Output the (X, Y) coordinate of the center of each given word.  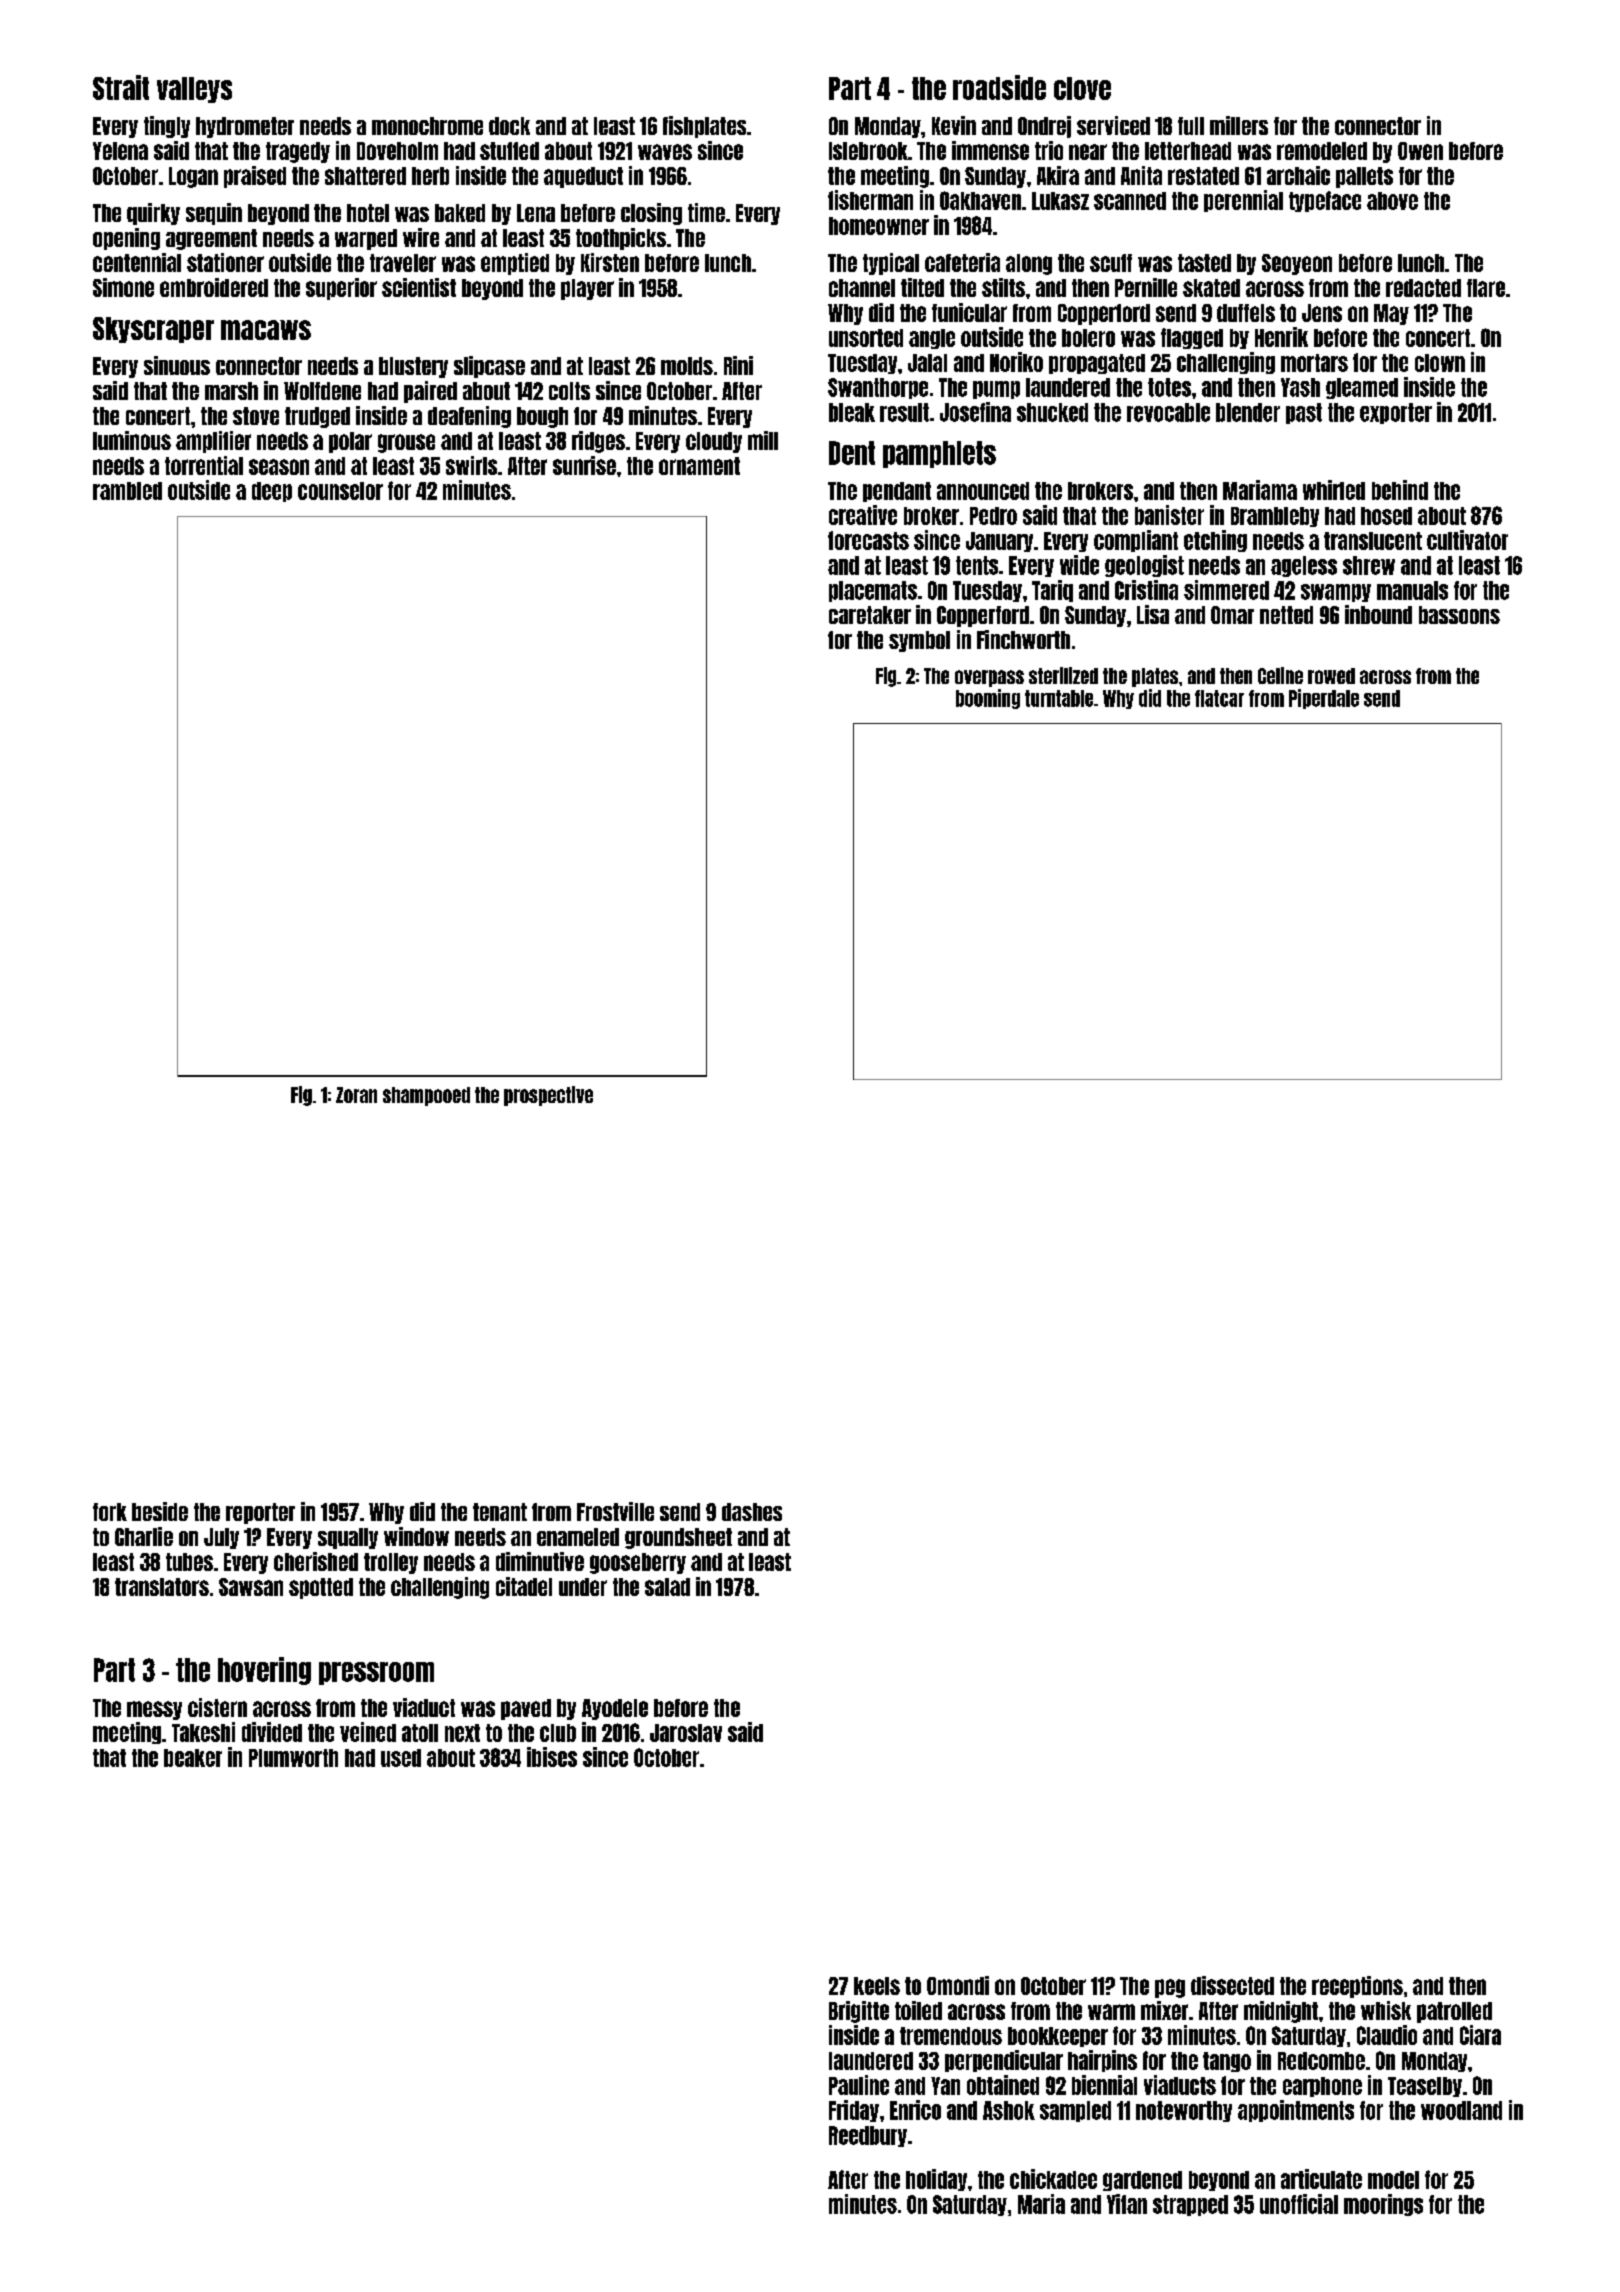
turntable (1059, 698)
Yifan (1127, 2204)
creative (863, 515)
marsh (231, 391)
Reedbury (868, 2136)
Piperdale (1324, 699)
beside (160, 1511)
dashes (752, 1512)
